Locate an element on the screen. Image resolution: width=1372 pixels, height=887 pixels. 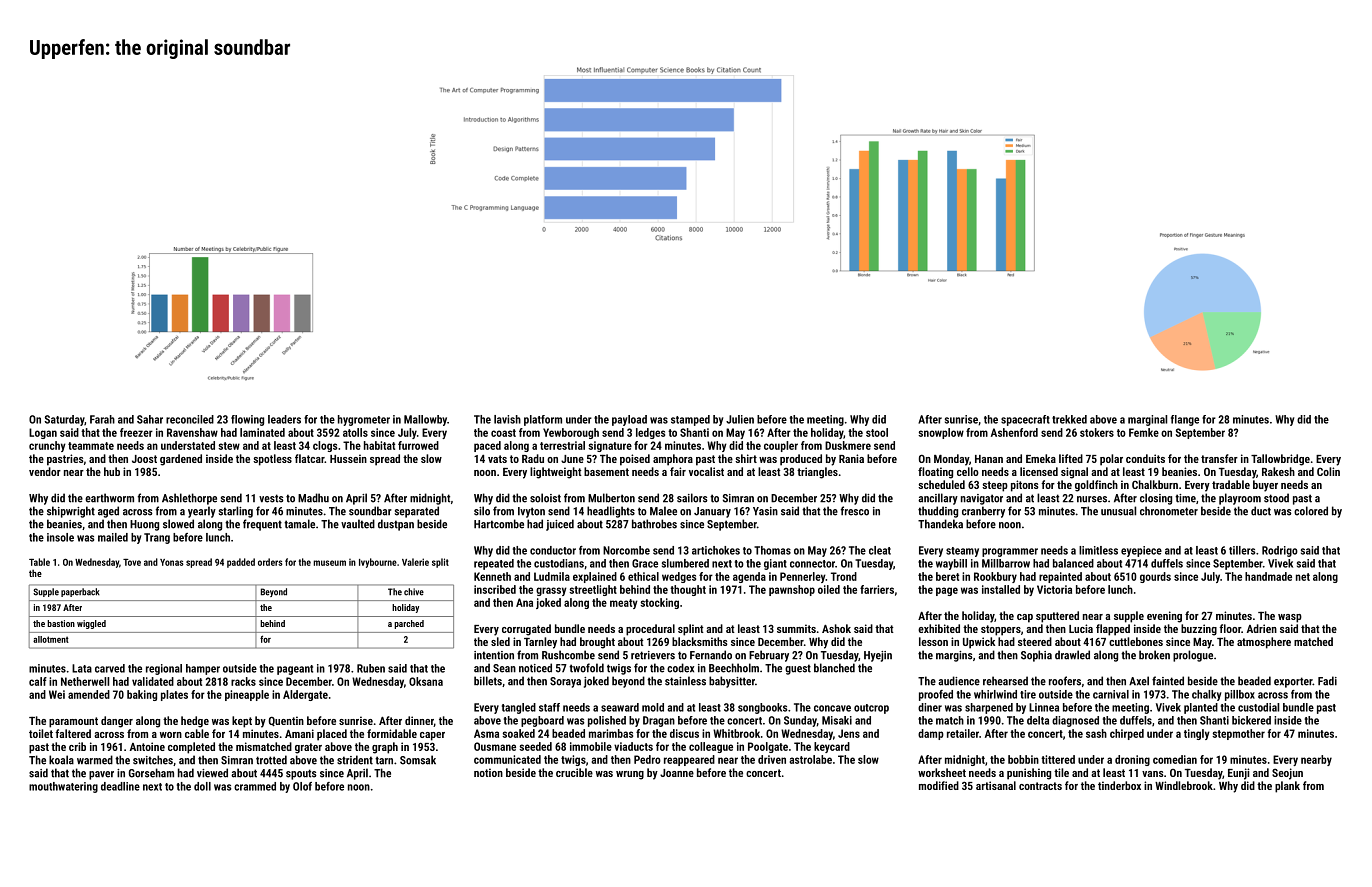
reconciled is located at coordinates (190, 419).
